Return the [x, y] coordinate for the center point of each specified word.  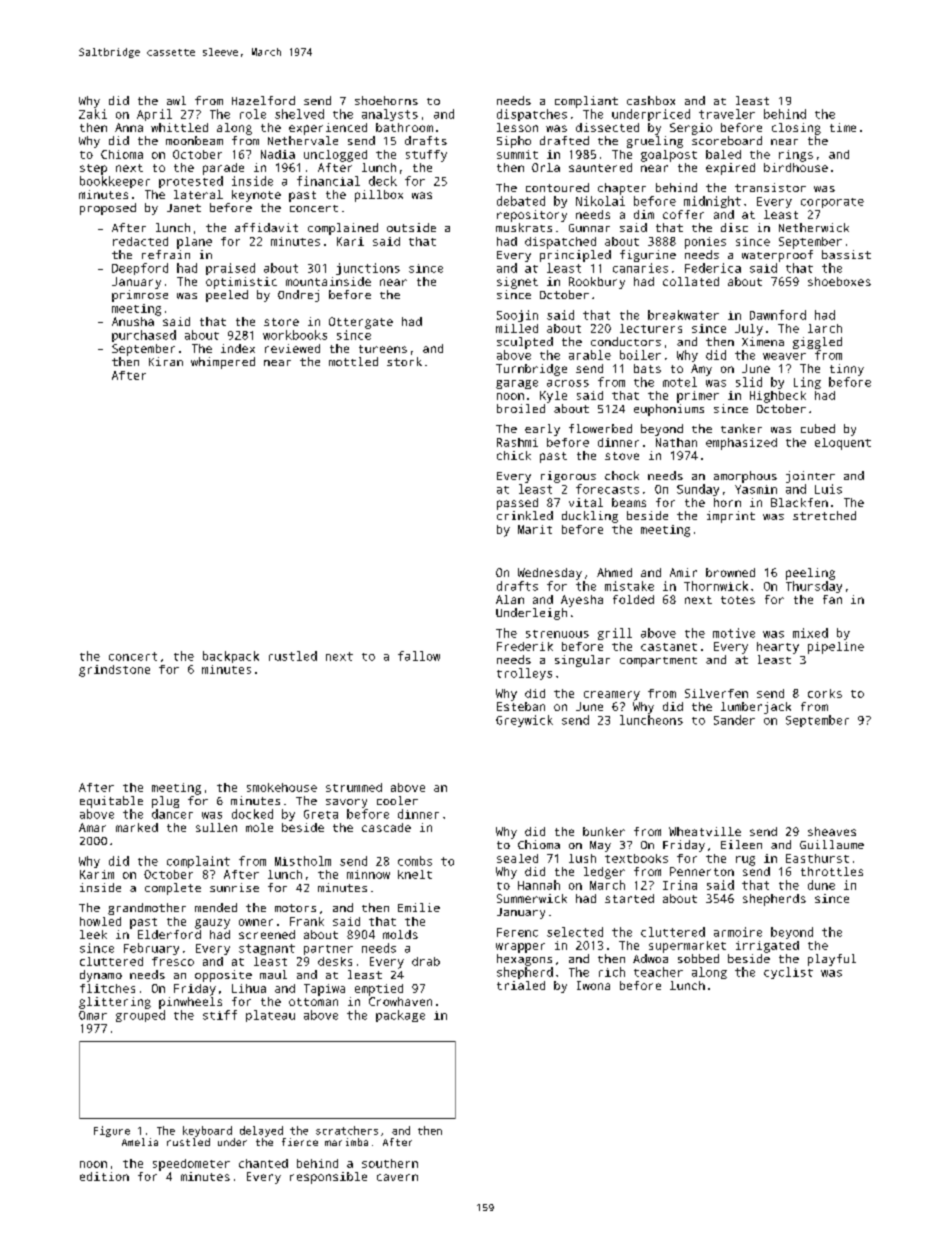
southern [390, 1163]
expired [730, 169]
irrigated [767, 947]
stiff [220, 1015]
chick [514, 455]
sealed [517, 858]
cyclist [788, 973]
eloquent [843, 444]
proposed [108, 209]
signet [517, 283]
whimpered [223, 363]
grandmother [147, 909]
